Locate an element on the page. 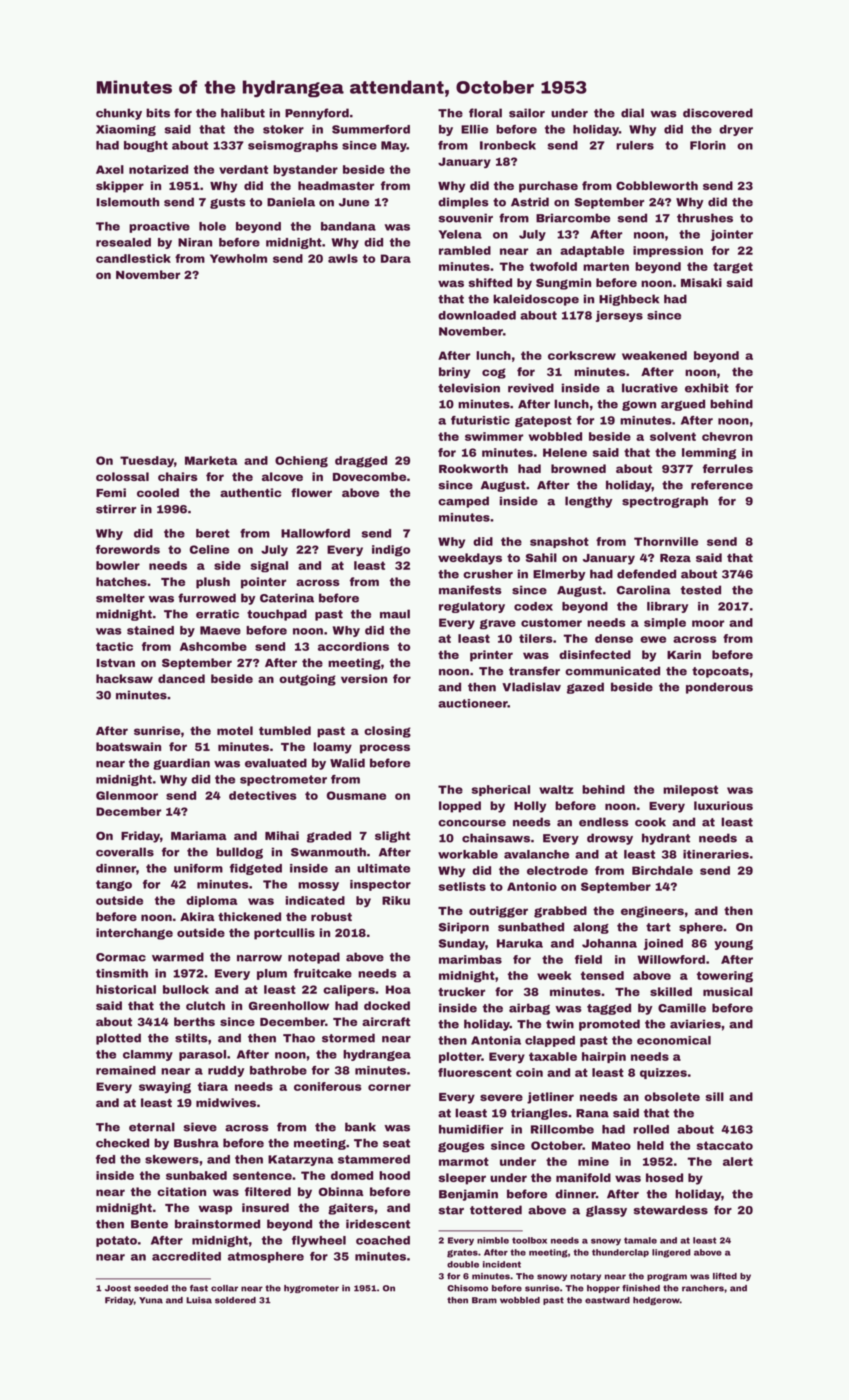 The height and width of the page is (1400, 849). slight is located at coordinates (392, 837).
